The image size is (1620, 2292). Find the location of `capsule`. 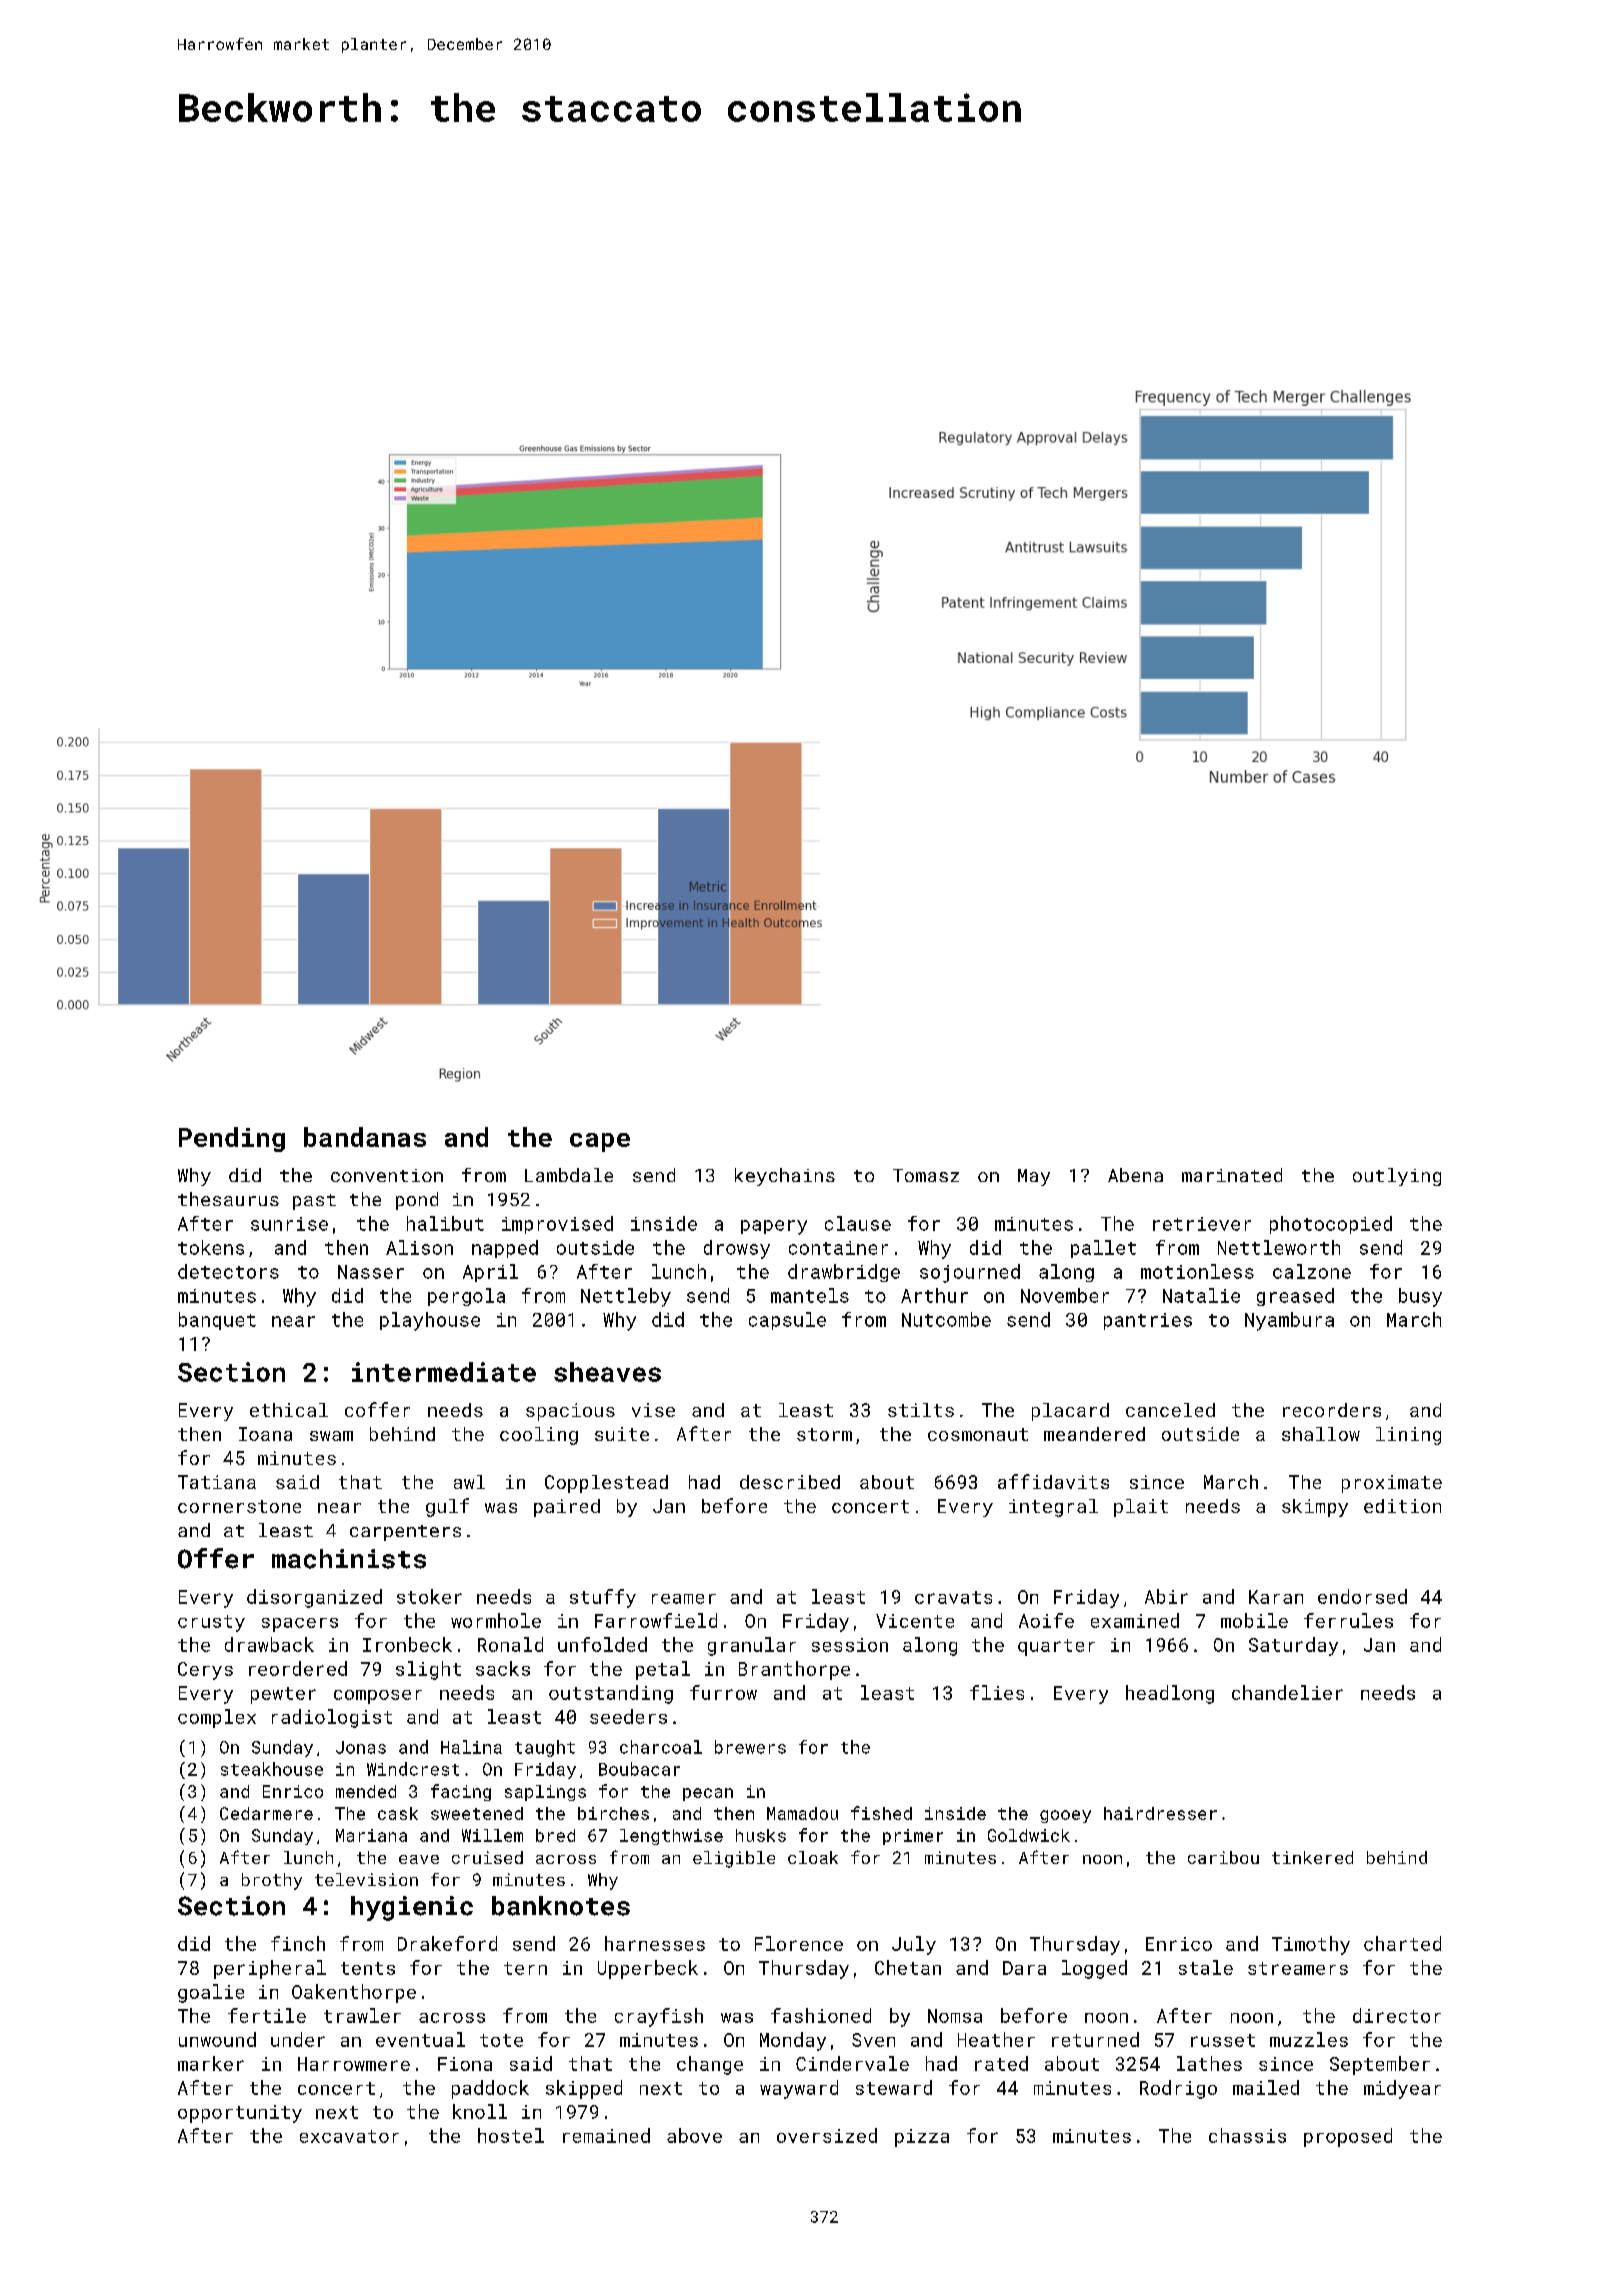

capsule is located at coordinates (787, 1321).
